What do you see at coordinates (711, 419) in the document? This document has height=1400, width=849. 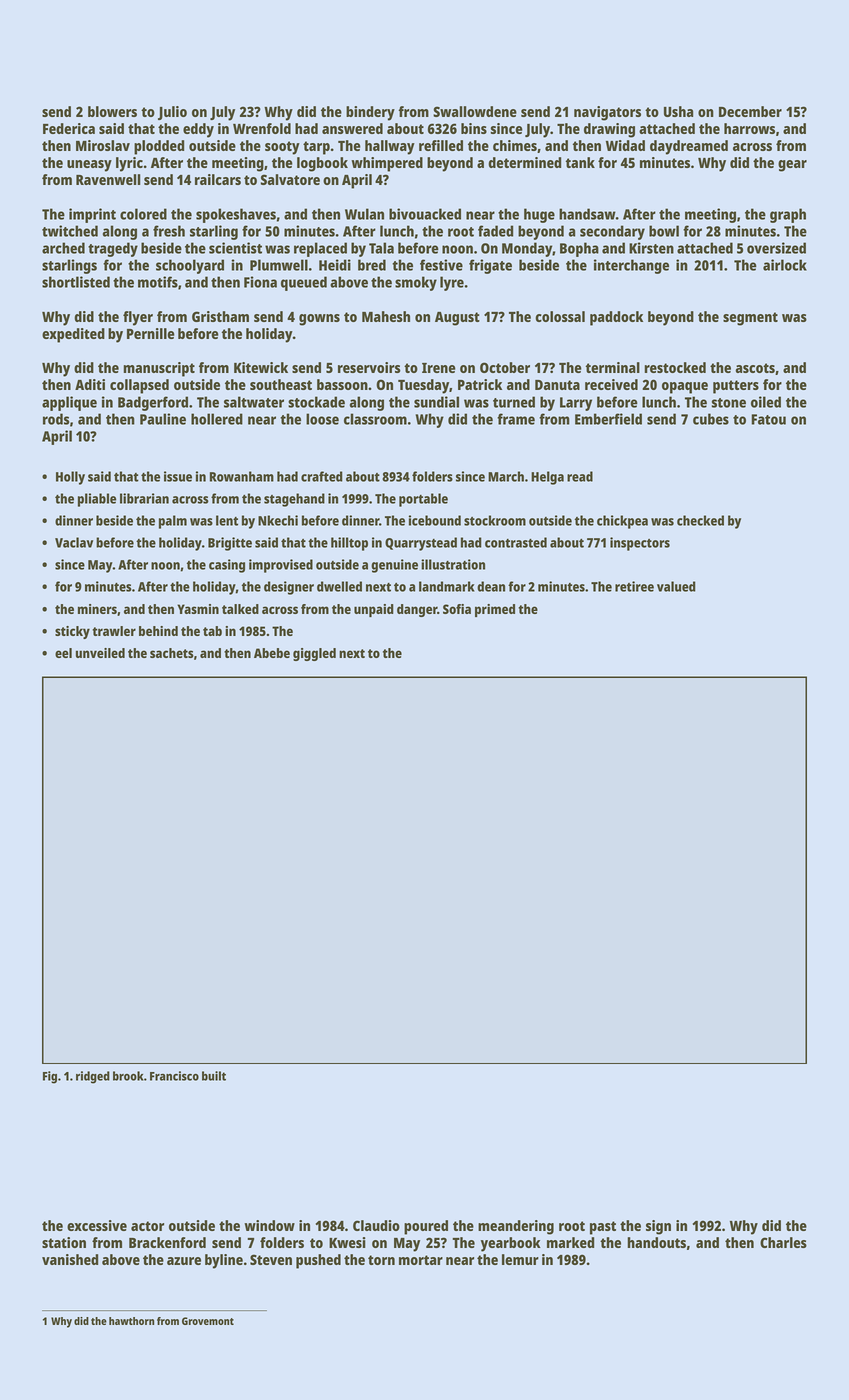 I see `cubes` at bounding box center [711, 419].
